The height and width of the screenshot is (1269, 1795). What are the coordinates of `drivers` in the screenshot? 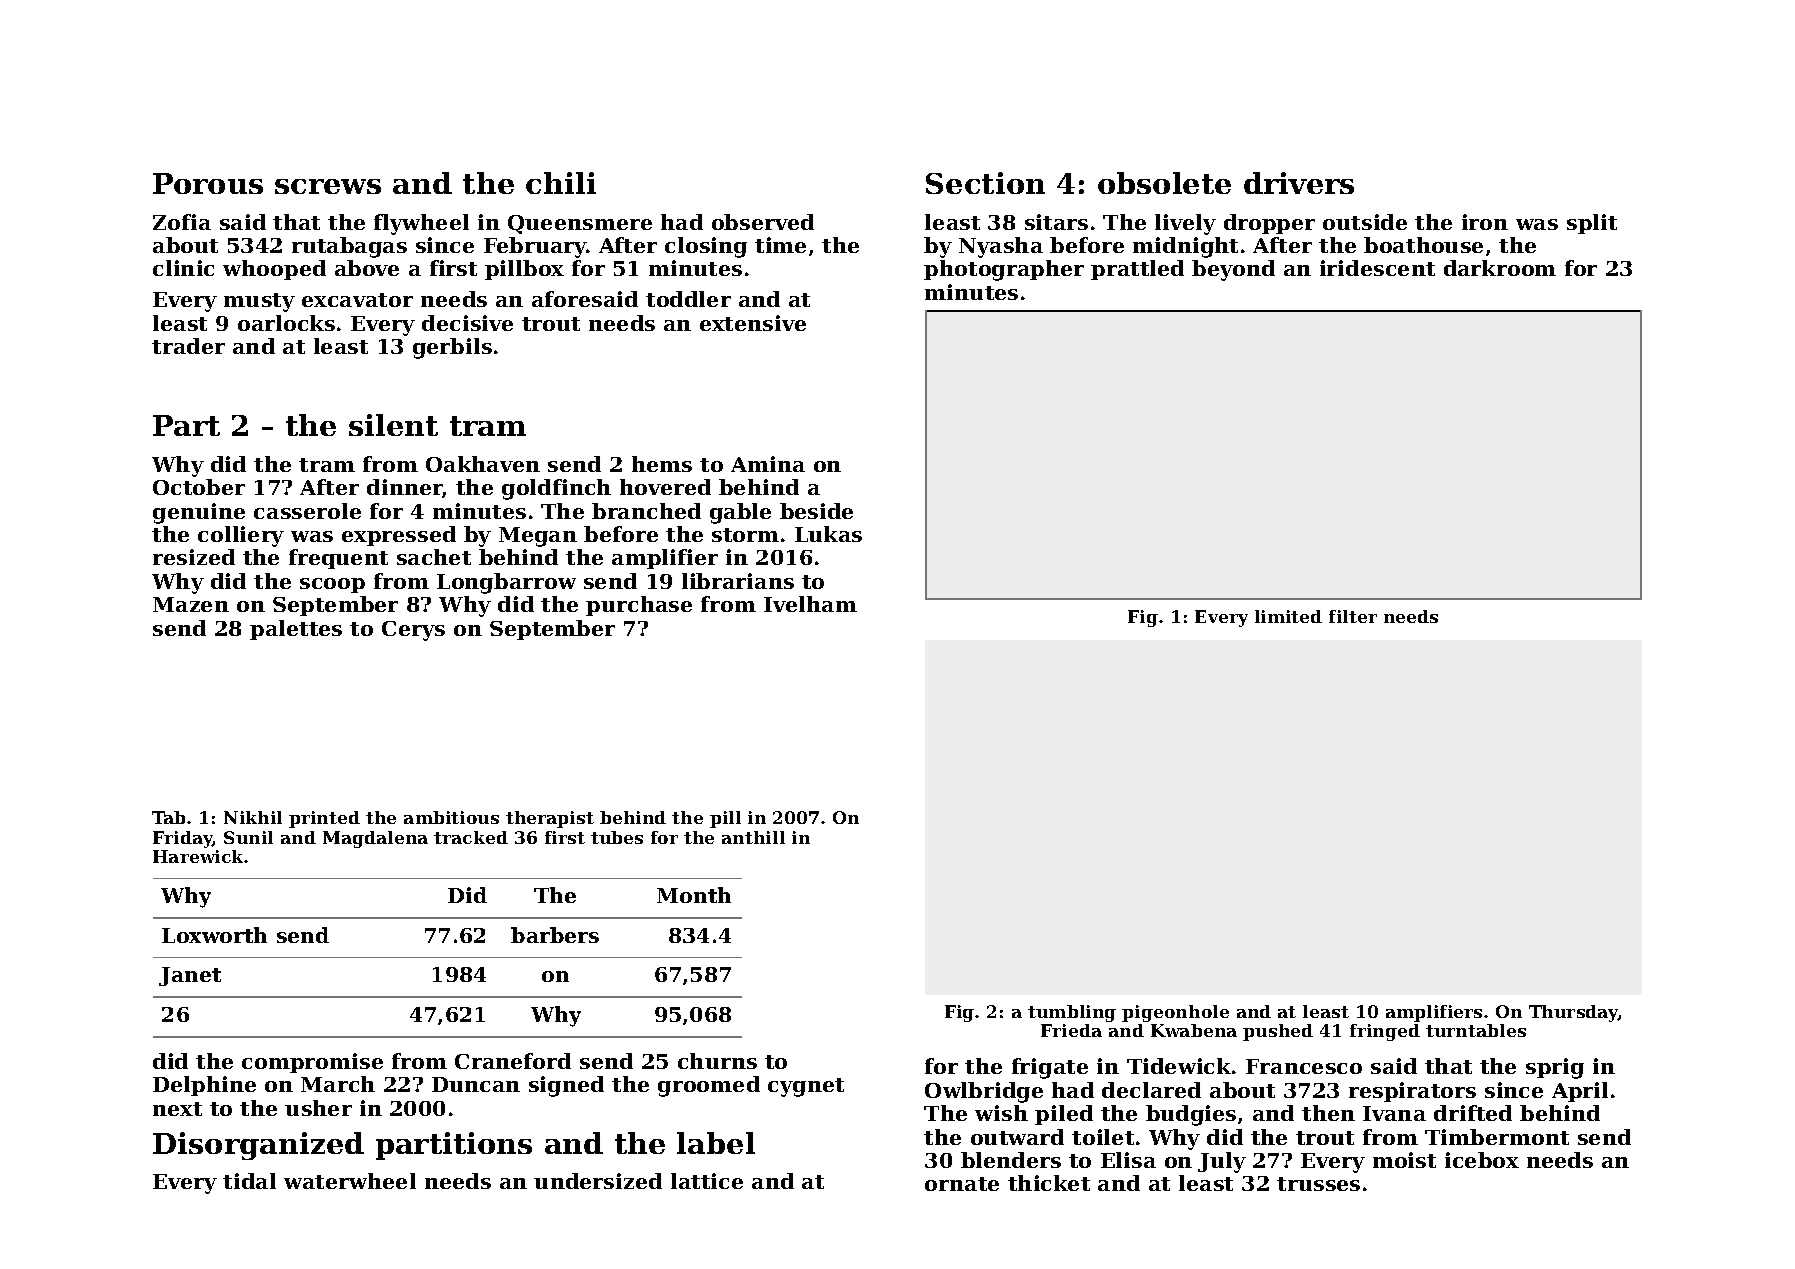 It's located at (1299, 183).
